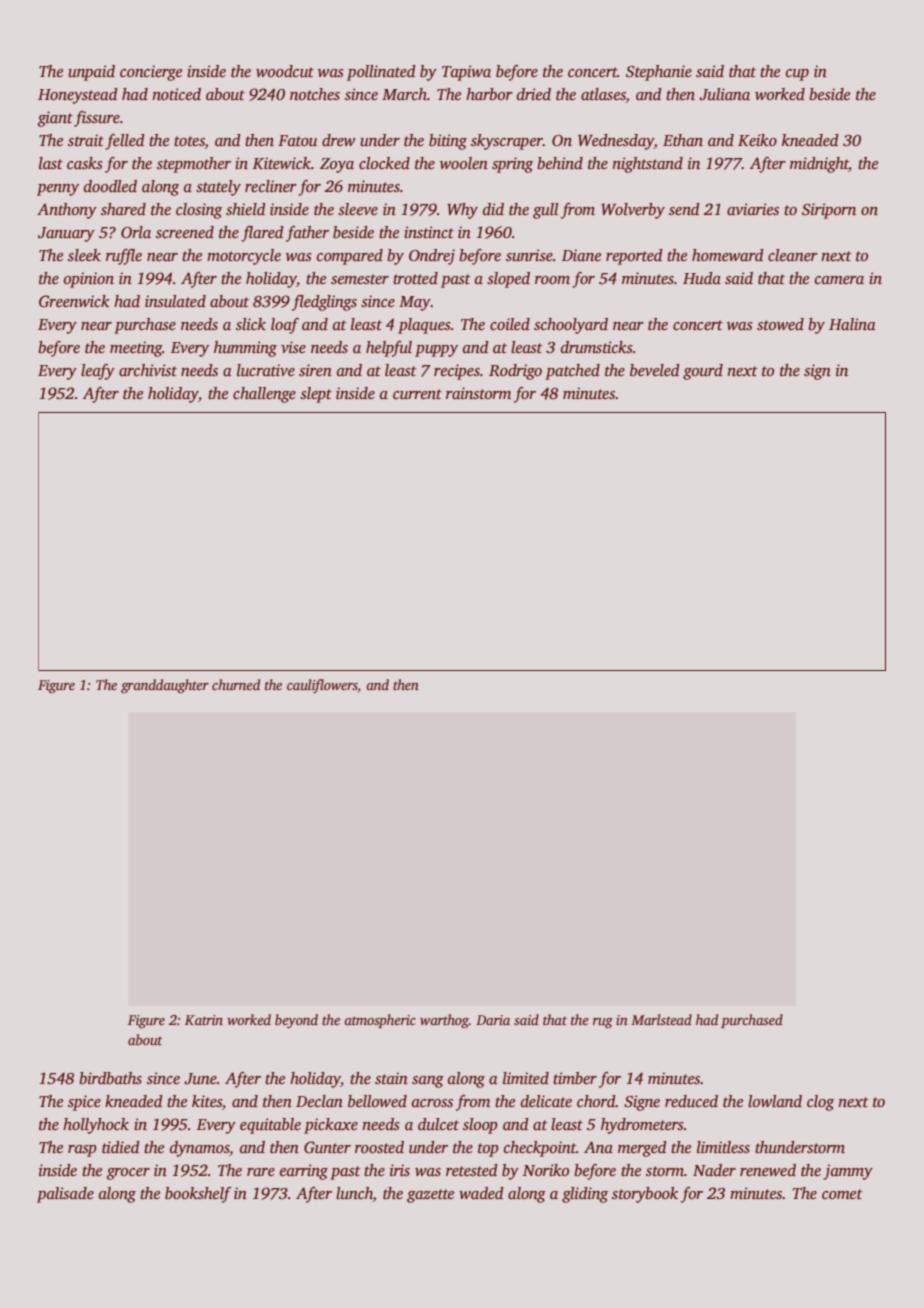 The width and height of the page is (924, 1308). What do you see at coordinates (264, 395) in the page?
I see `challenge` at bounding box center [264, 395].
